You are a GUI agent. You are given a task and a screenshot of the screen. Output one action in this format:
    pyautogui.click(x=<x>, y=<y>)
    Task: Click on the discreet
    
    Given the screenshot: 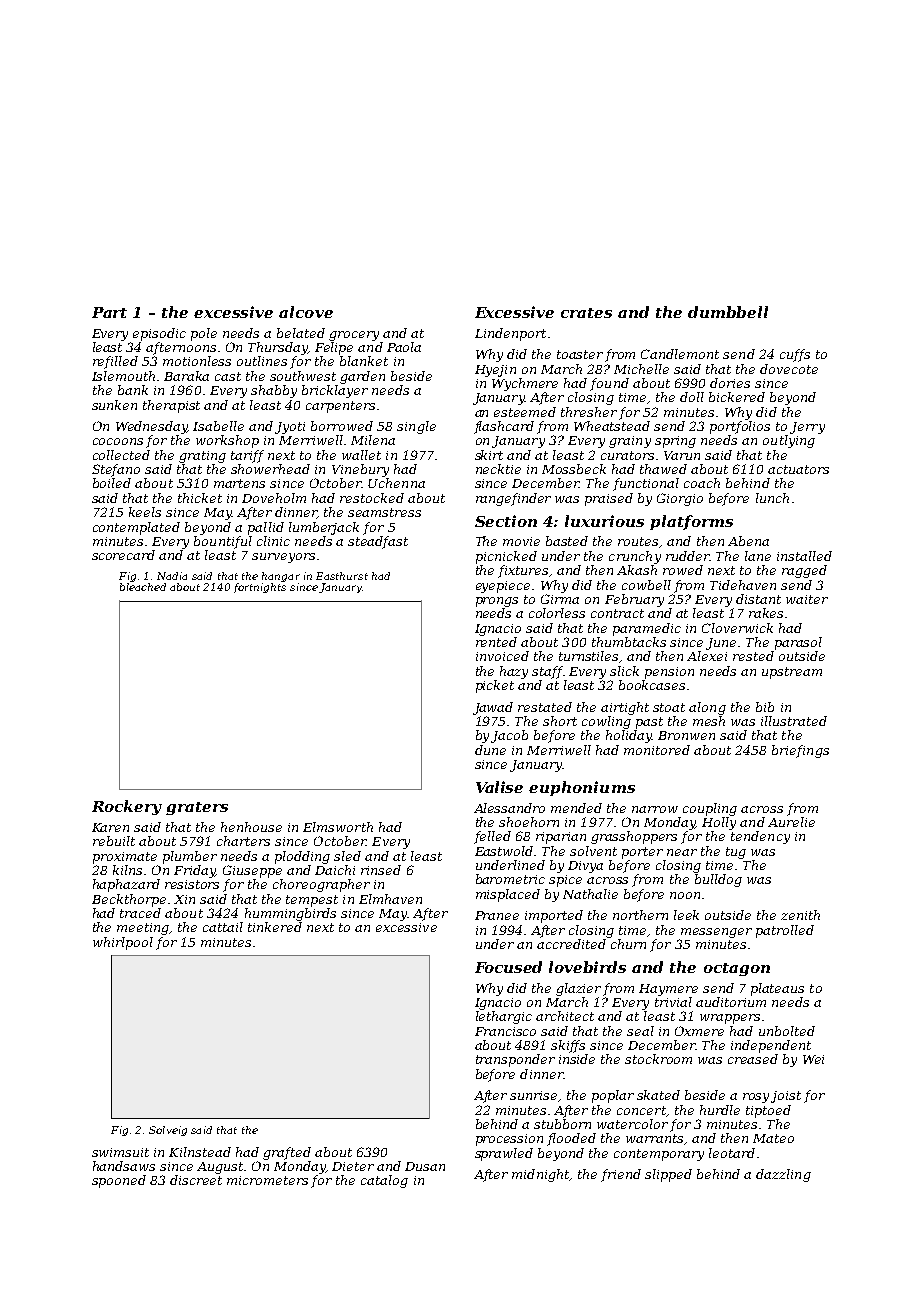 What is the action you would take?
    pyautogui.click(x=196, y=1180)
